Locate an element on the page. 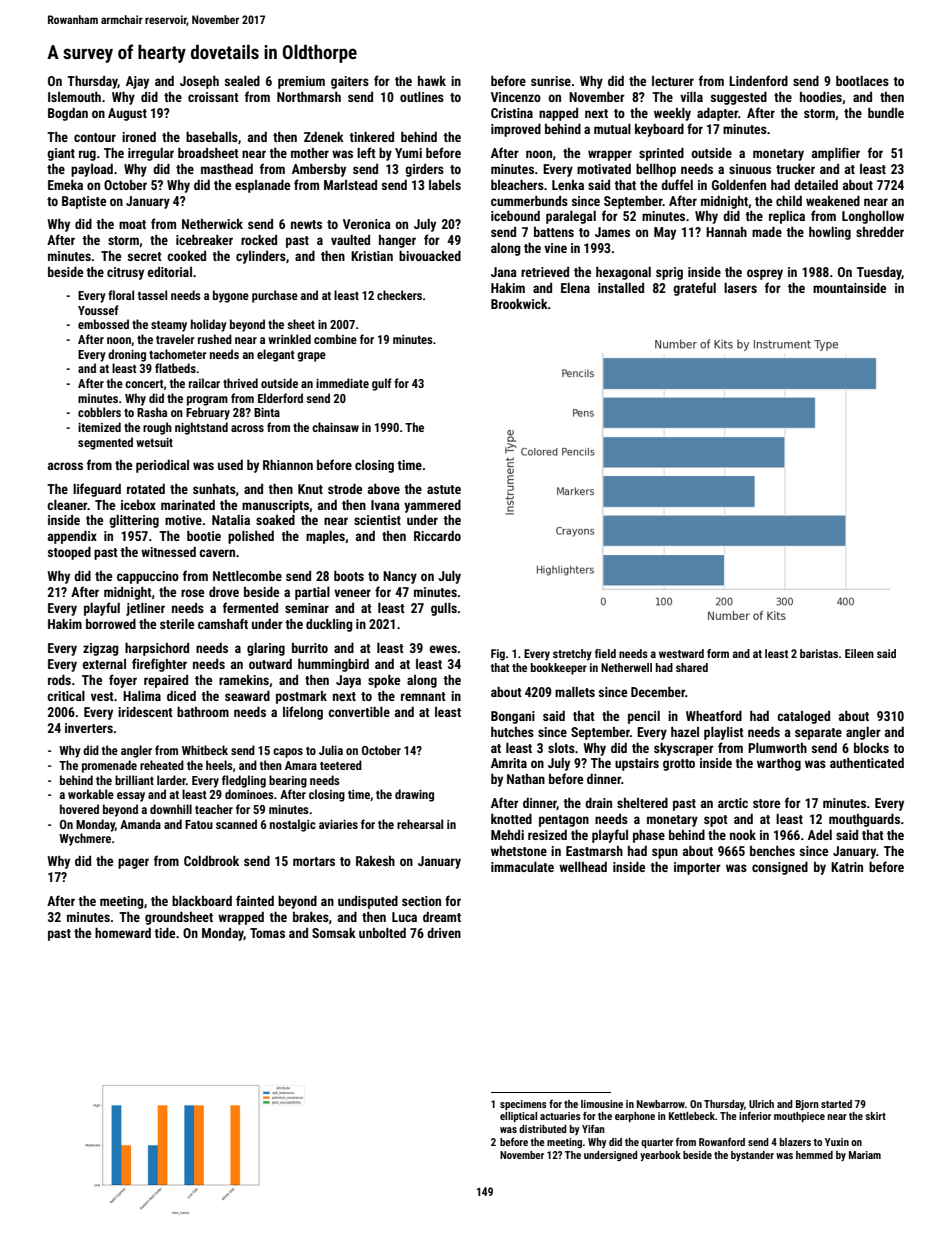 The height and width of the page is (1233, 952). slots is located at coordinates (561, 748).
